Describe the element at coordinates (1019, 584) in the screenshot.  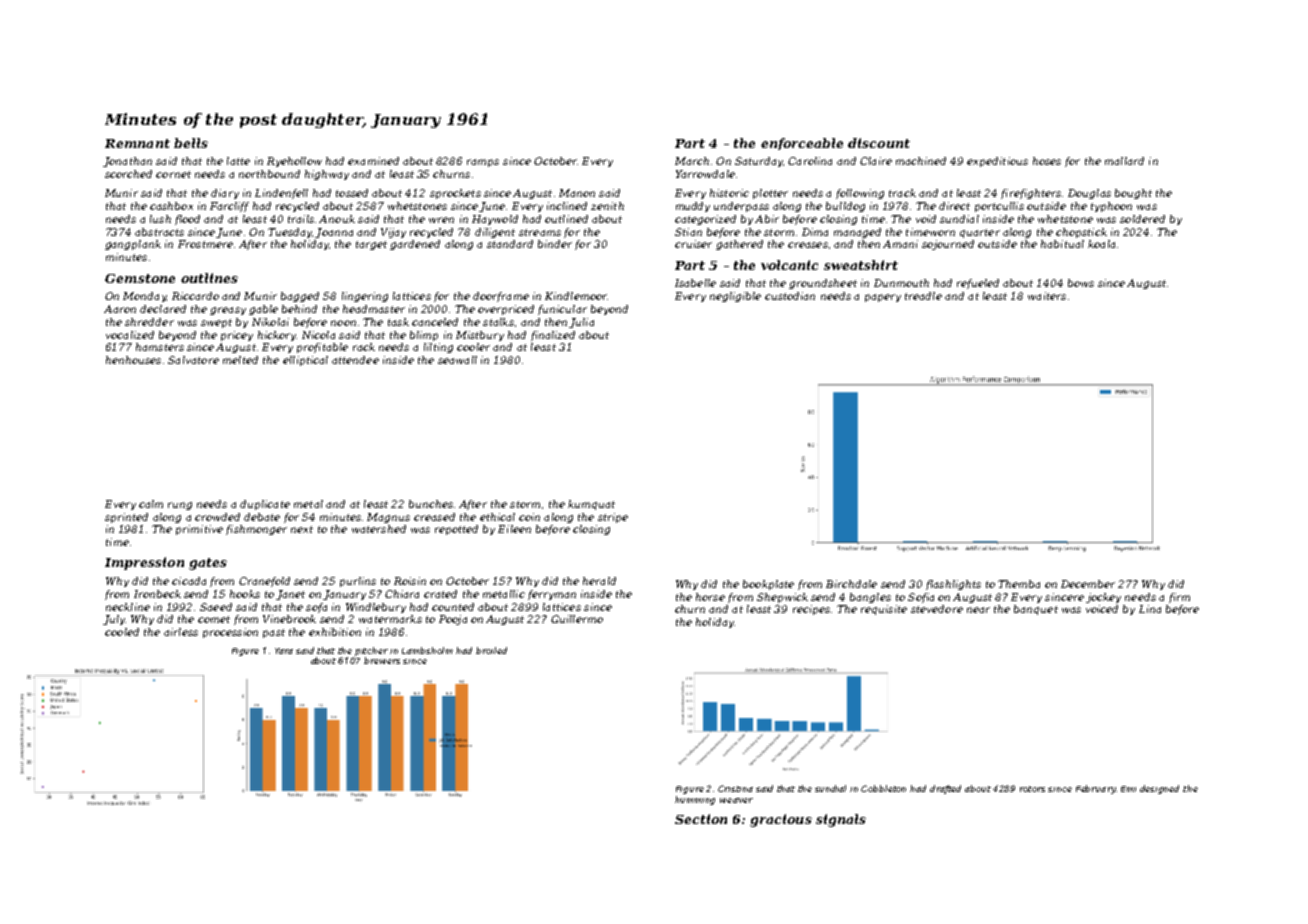
I see `Themba` at that location.
